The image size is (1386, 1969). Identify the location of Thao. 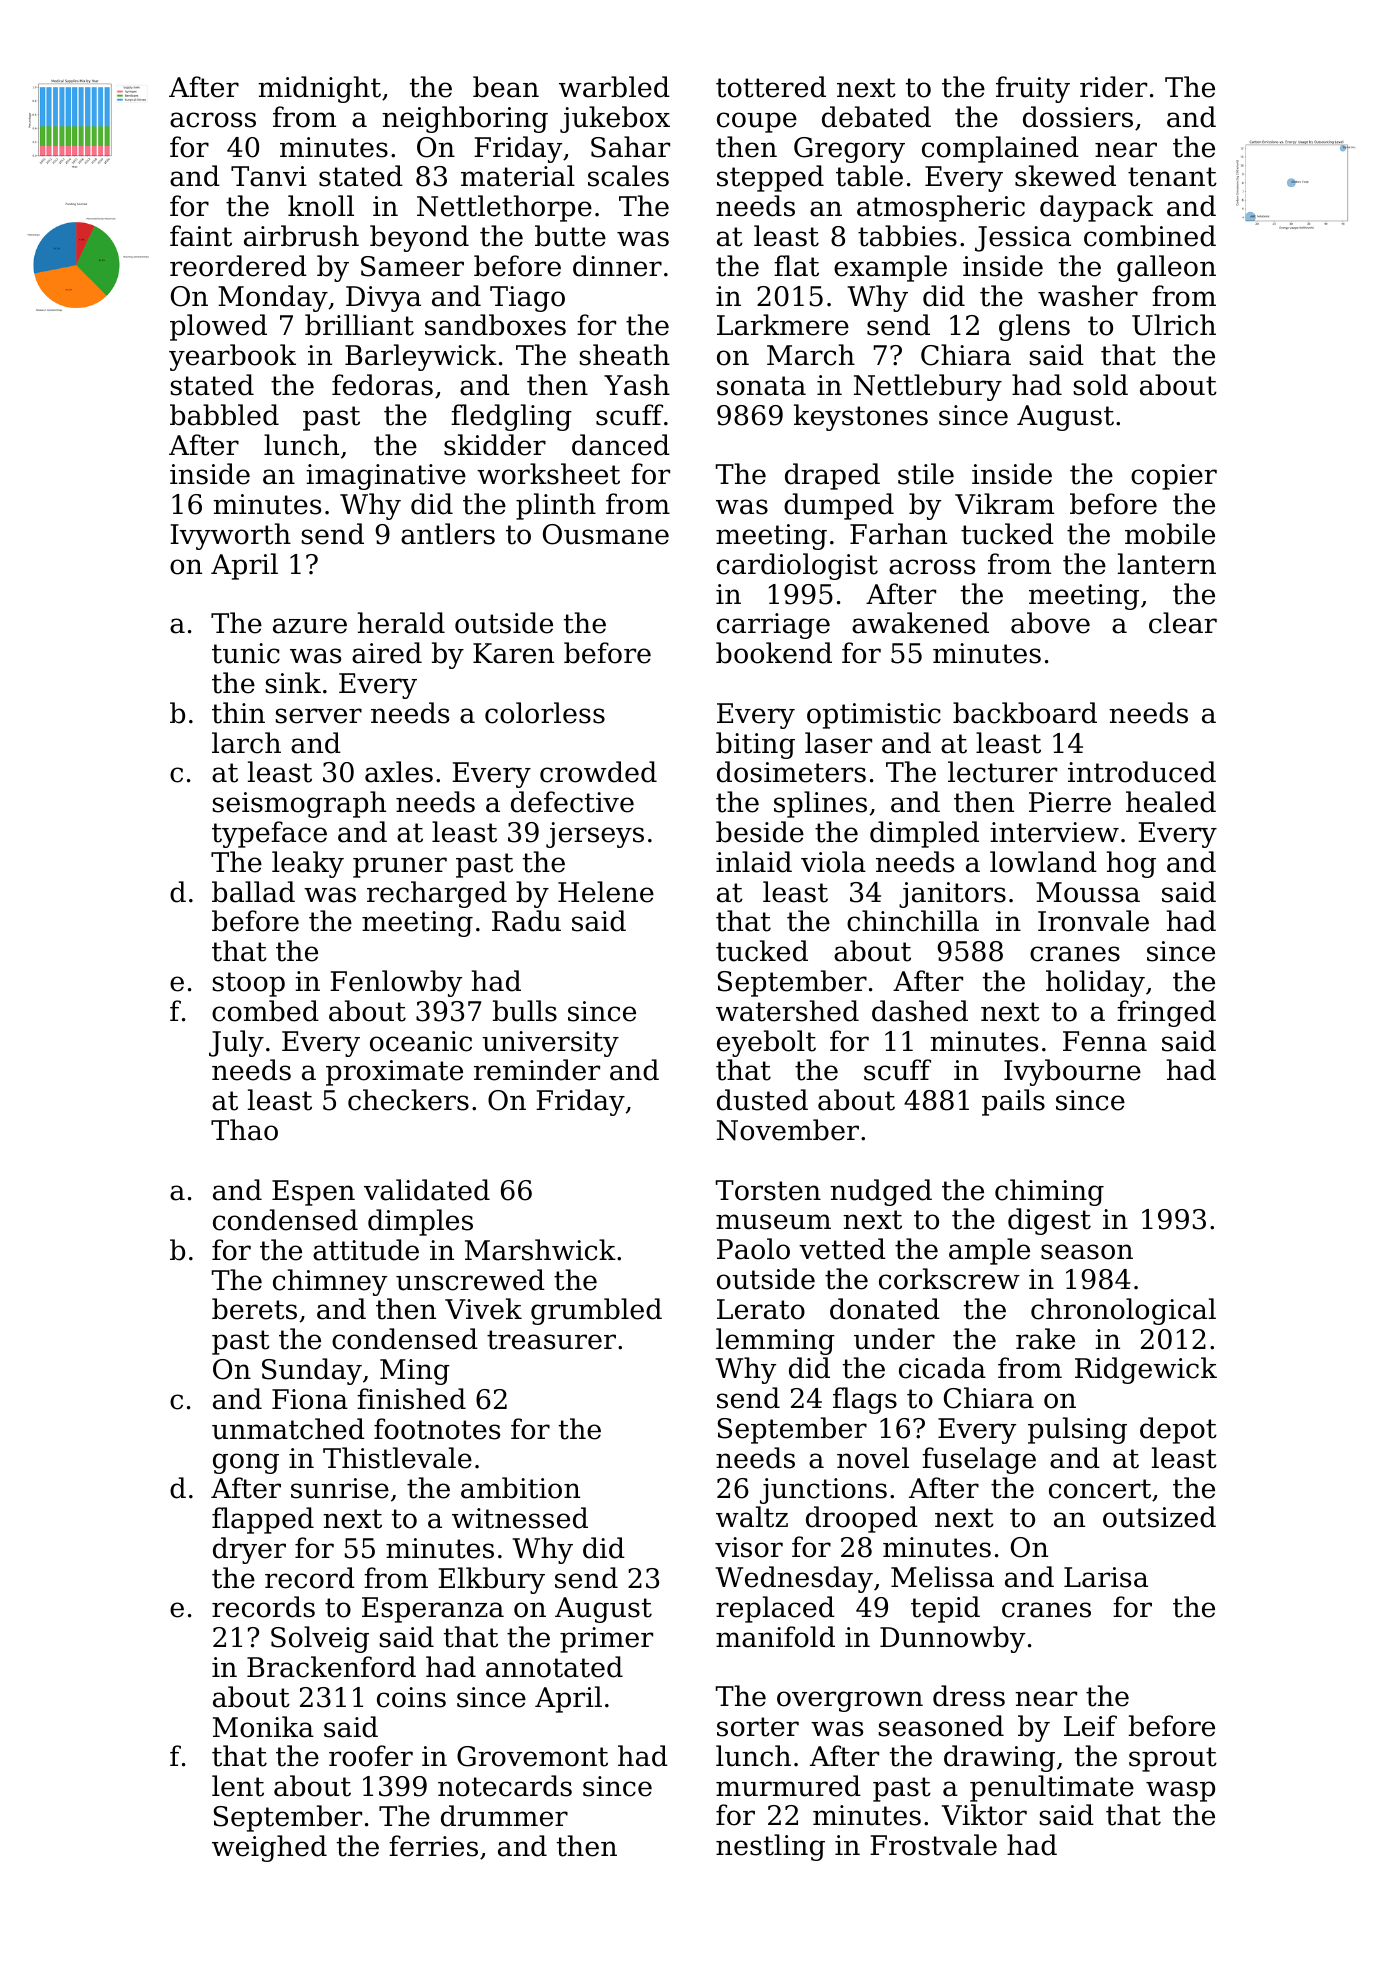
(244, 1130).
